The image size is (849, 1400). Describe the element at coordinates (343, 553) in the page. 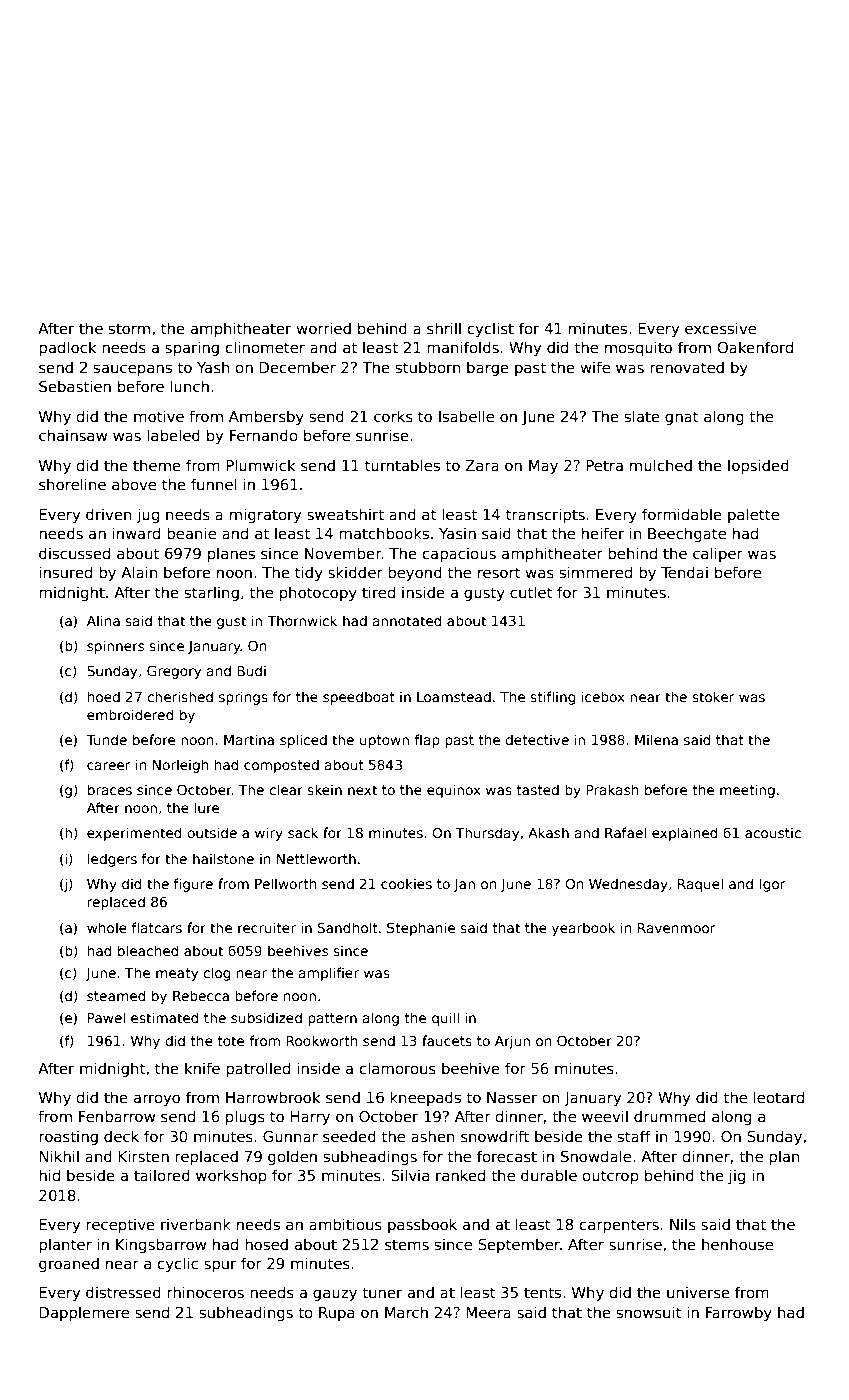

I see `November` at that location.
